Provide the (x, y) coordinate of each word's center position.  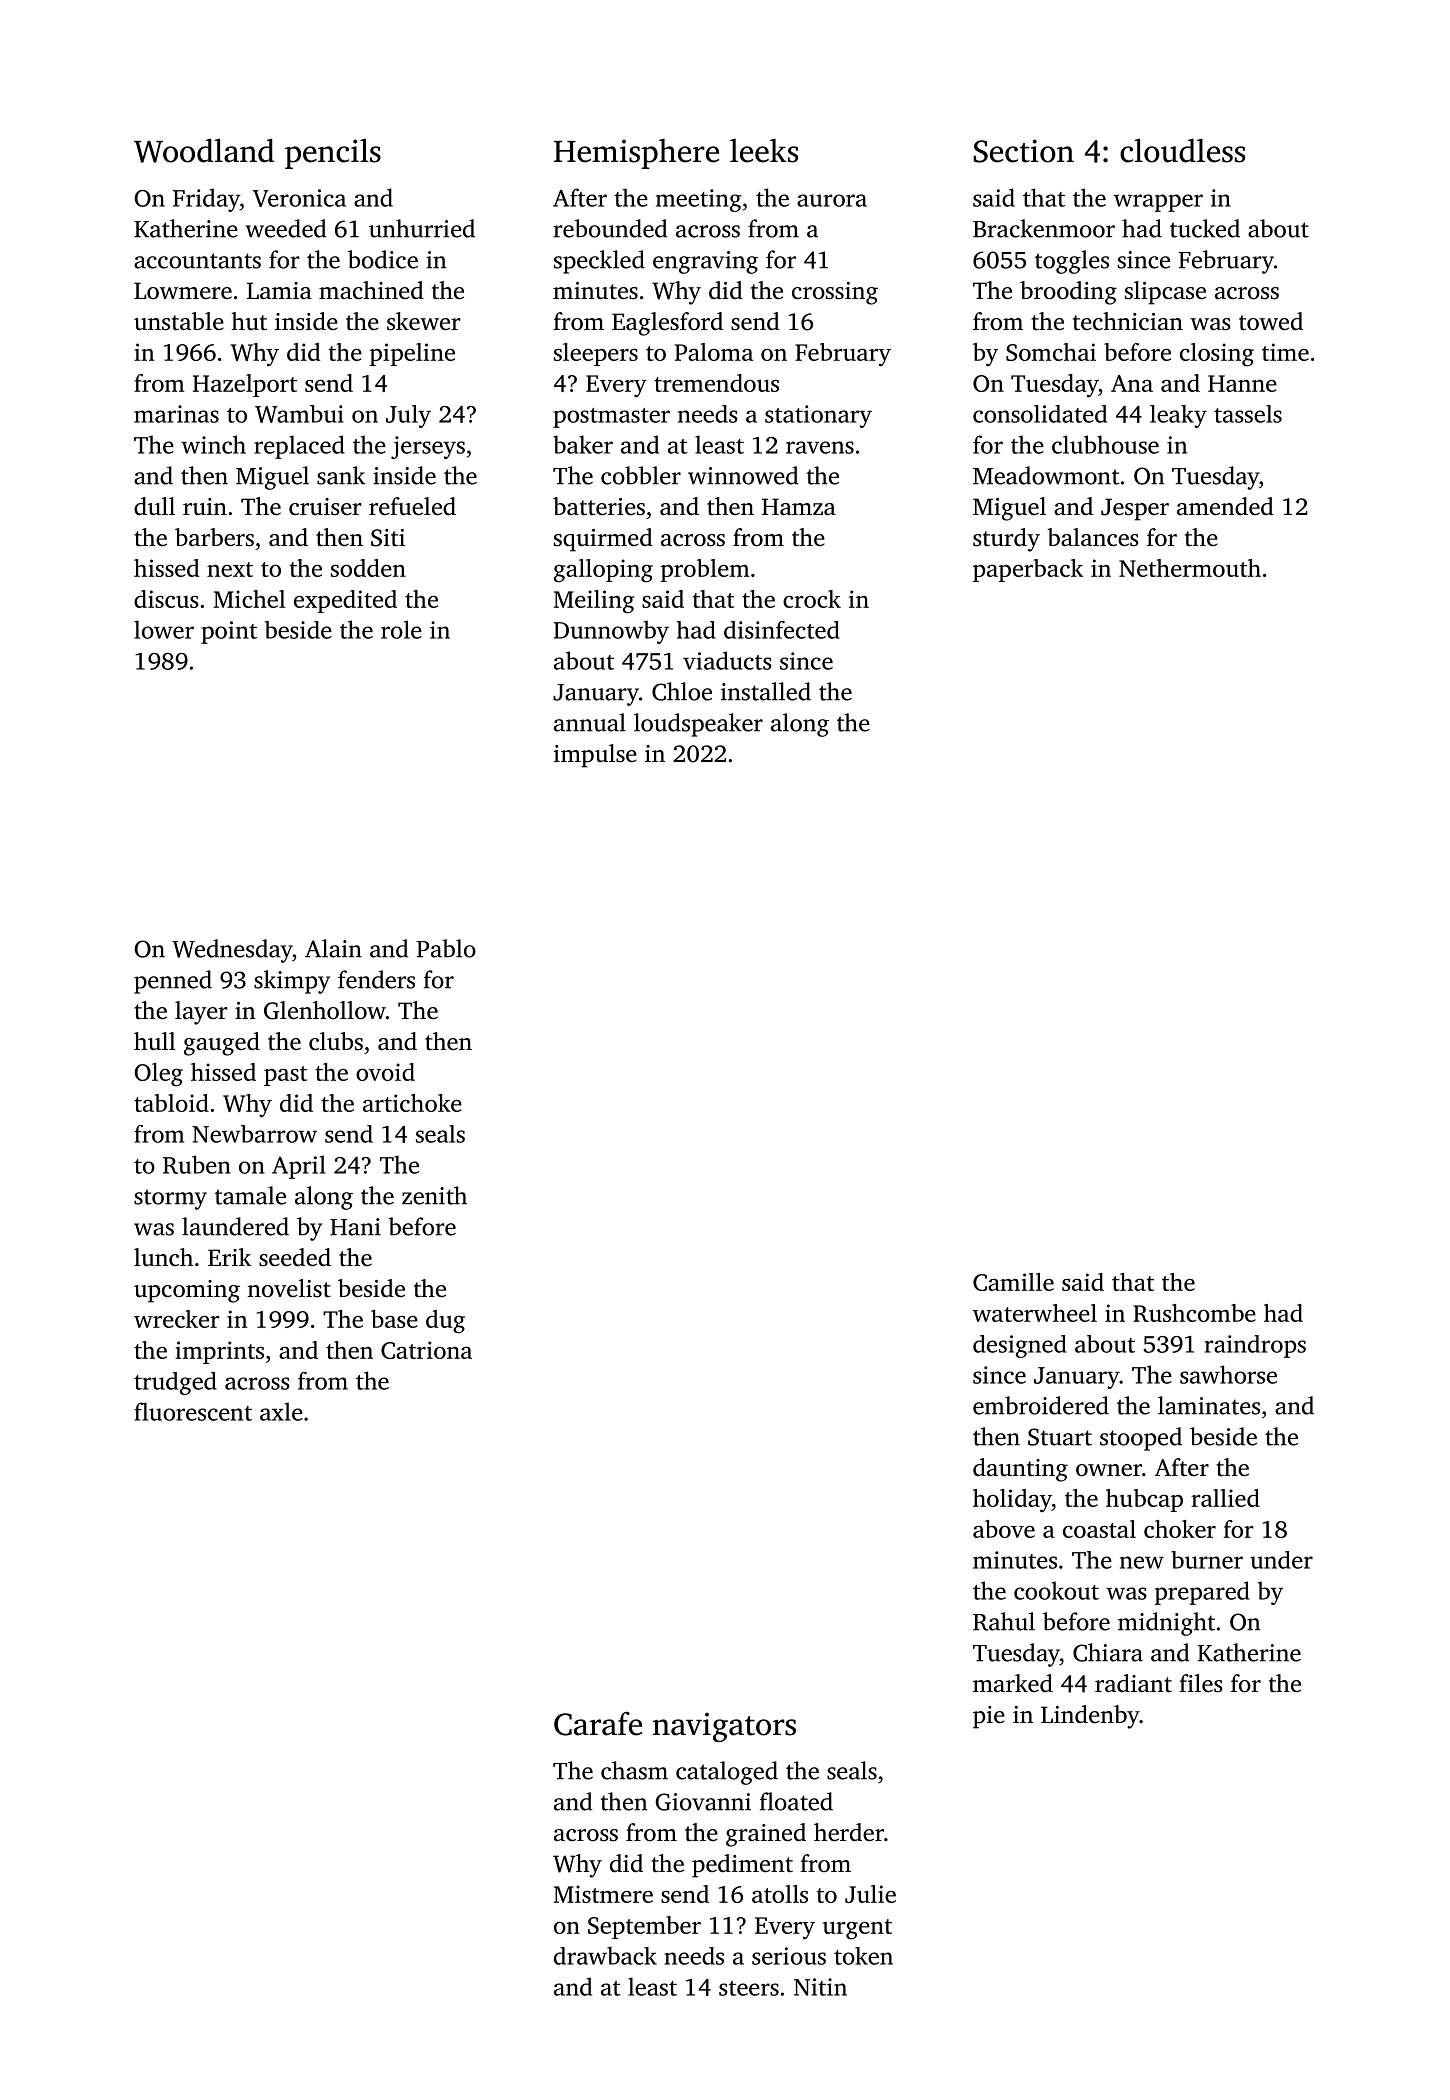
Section (1023, 151)
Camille (1013, 1282)
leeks (764, 150)
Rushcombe (1194, 1313)
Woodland (204, 150)
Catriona (426, 1350)
